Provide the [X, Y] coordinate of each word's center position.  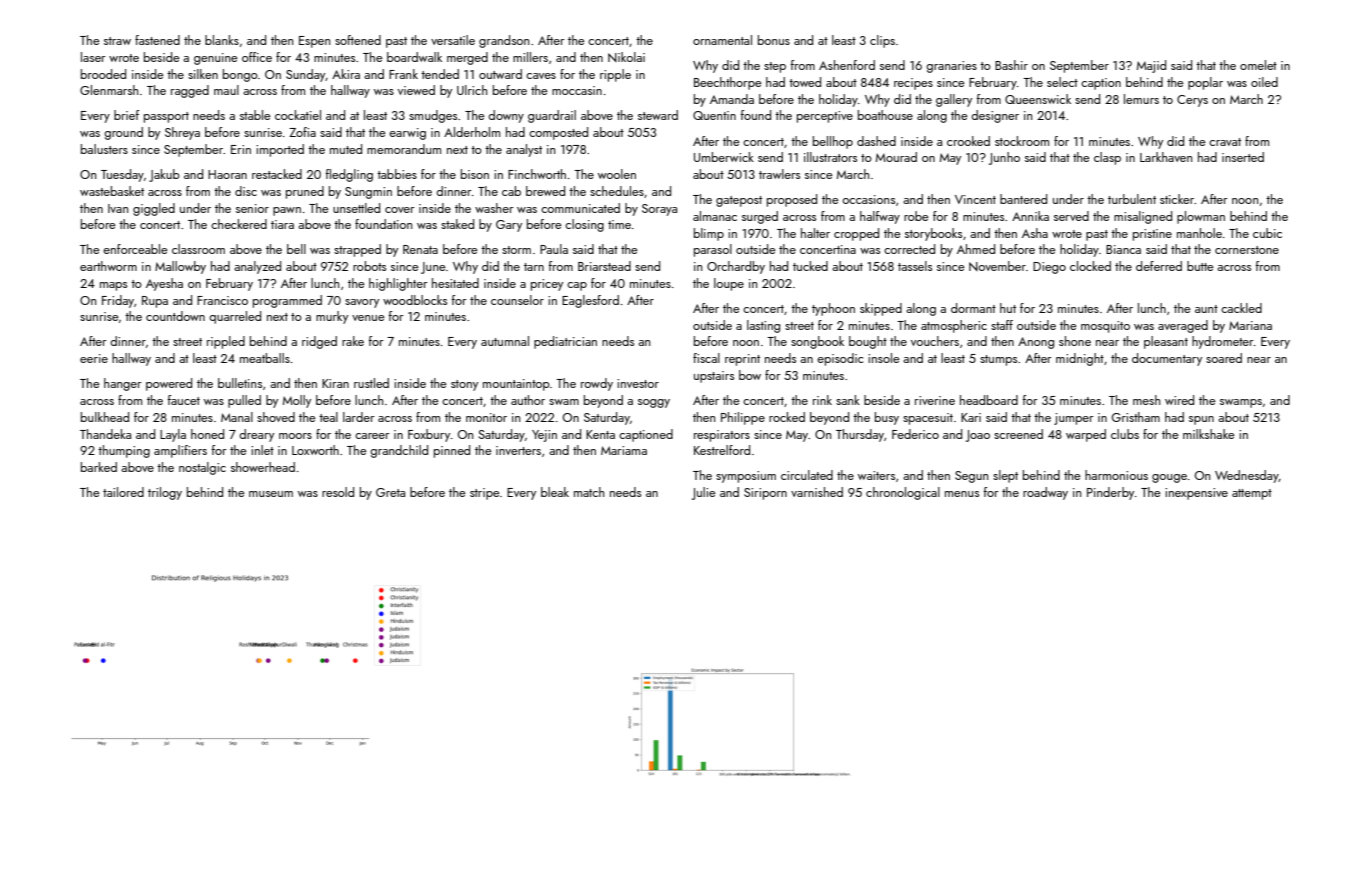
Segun [971, 477]
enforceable [135, 249]
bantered [1023, 199]
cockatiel [298, 115]
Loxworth [315, 450]
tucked [810, 266]
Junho [1004, 158]
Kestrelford [722, 450]
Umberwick [724, 157]
